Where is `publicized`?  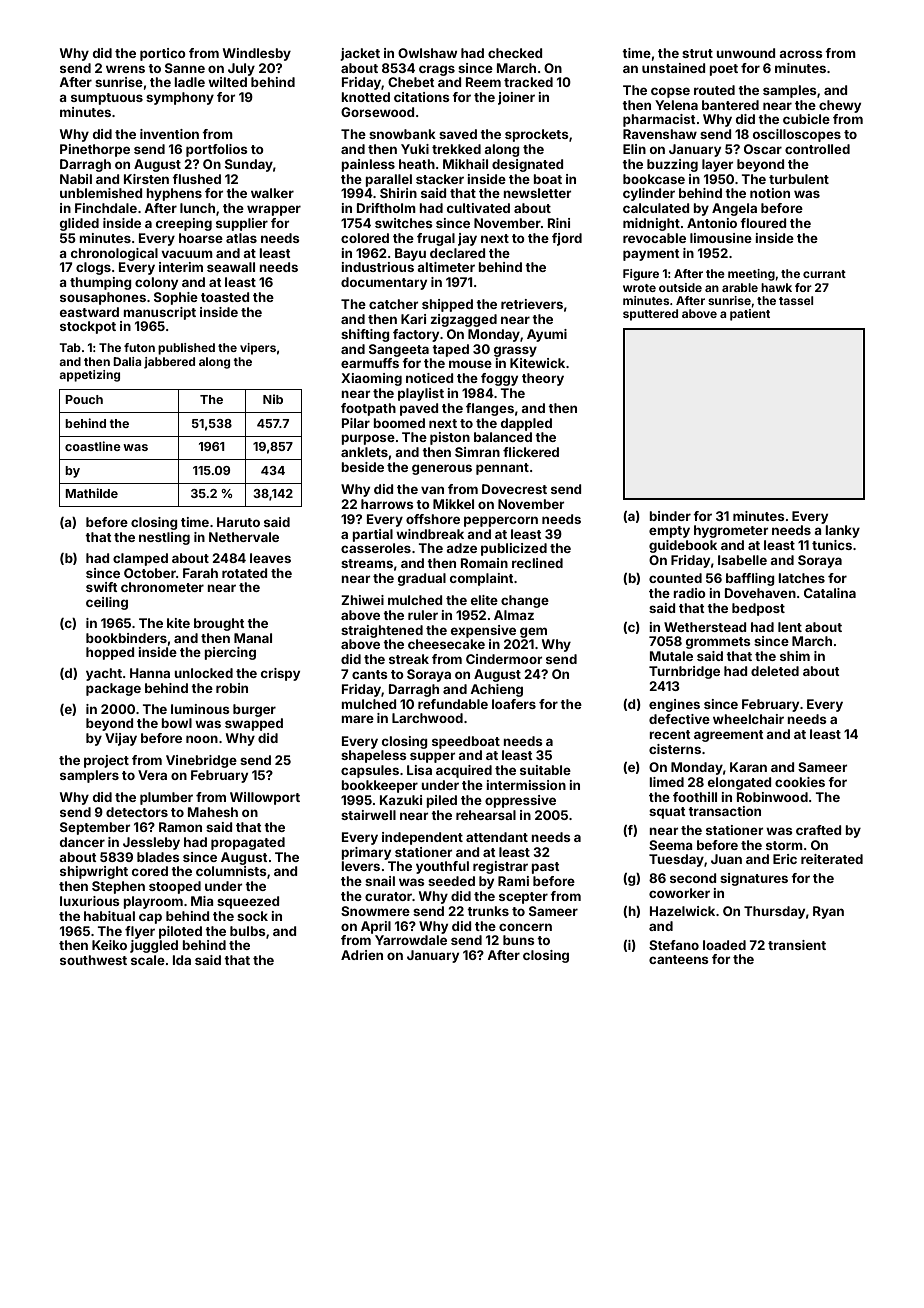 publicized is located at coordinates (514, 549).
